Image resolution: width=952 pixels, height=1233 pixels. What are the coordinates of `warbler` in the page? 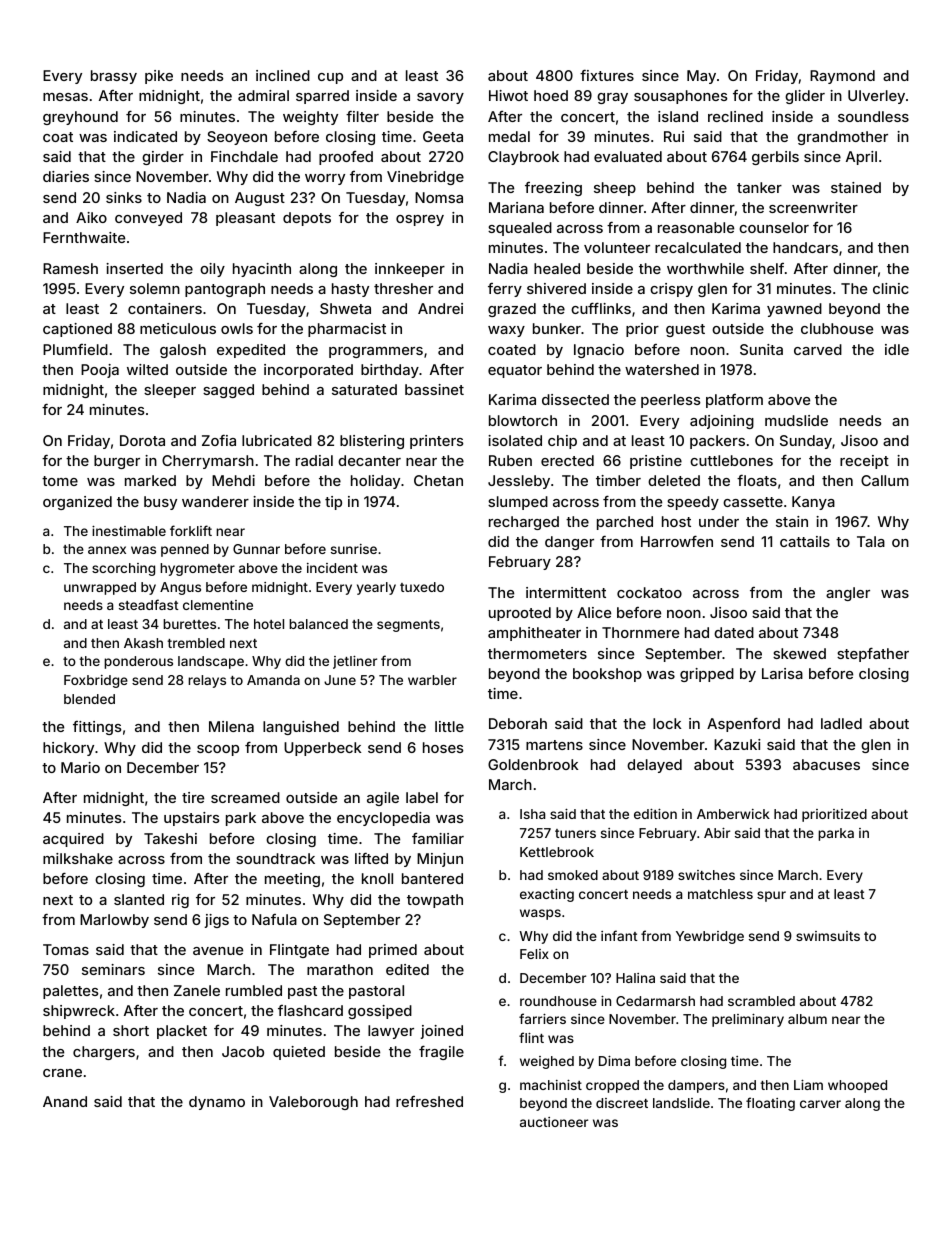 It's located at (432, 680).
